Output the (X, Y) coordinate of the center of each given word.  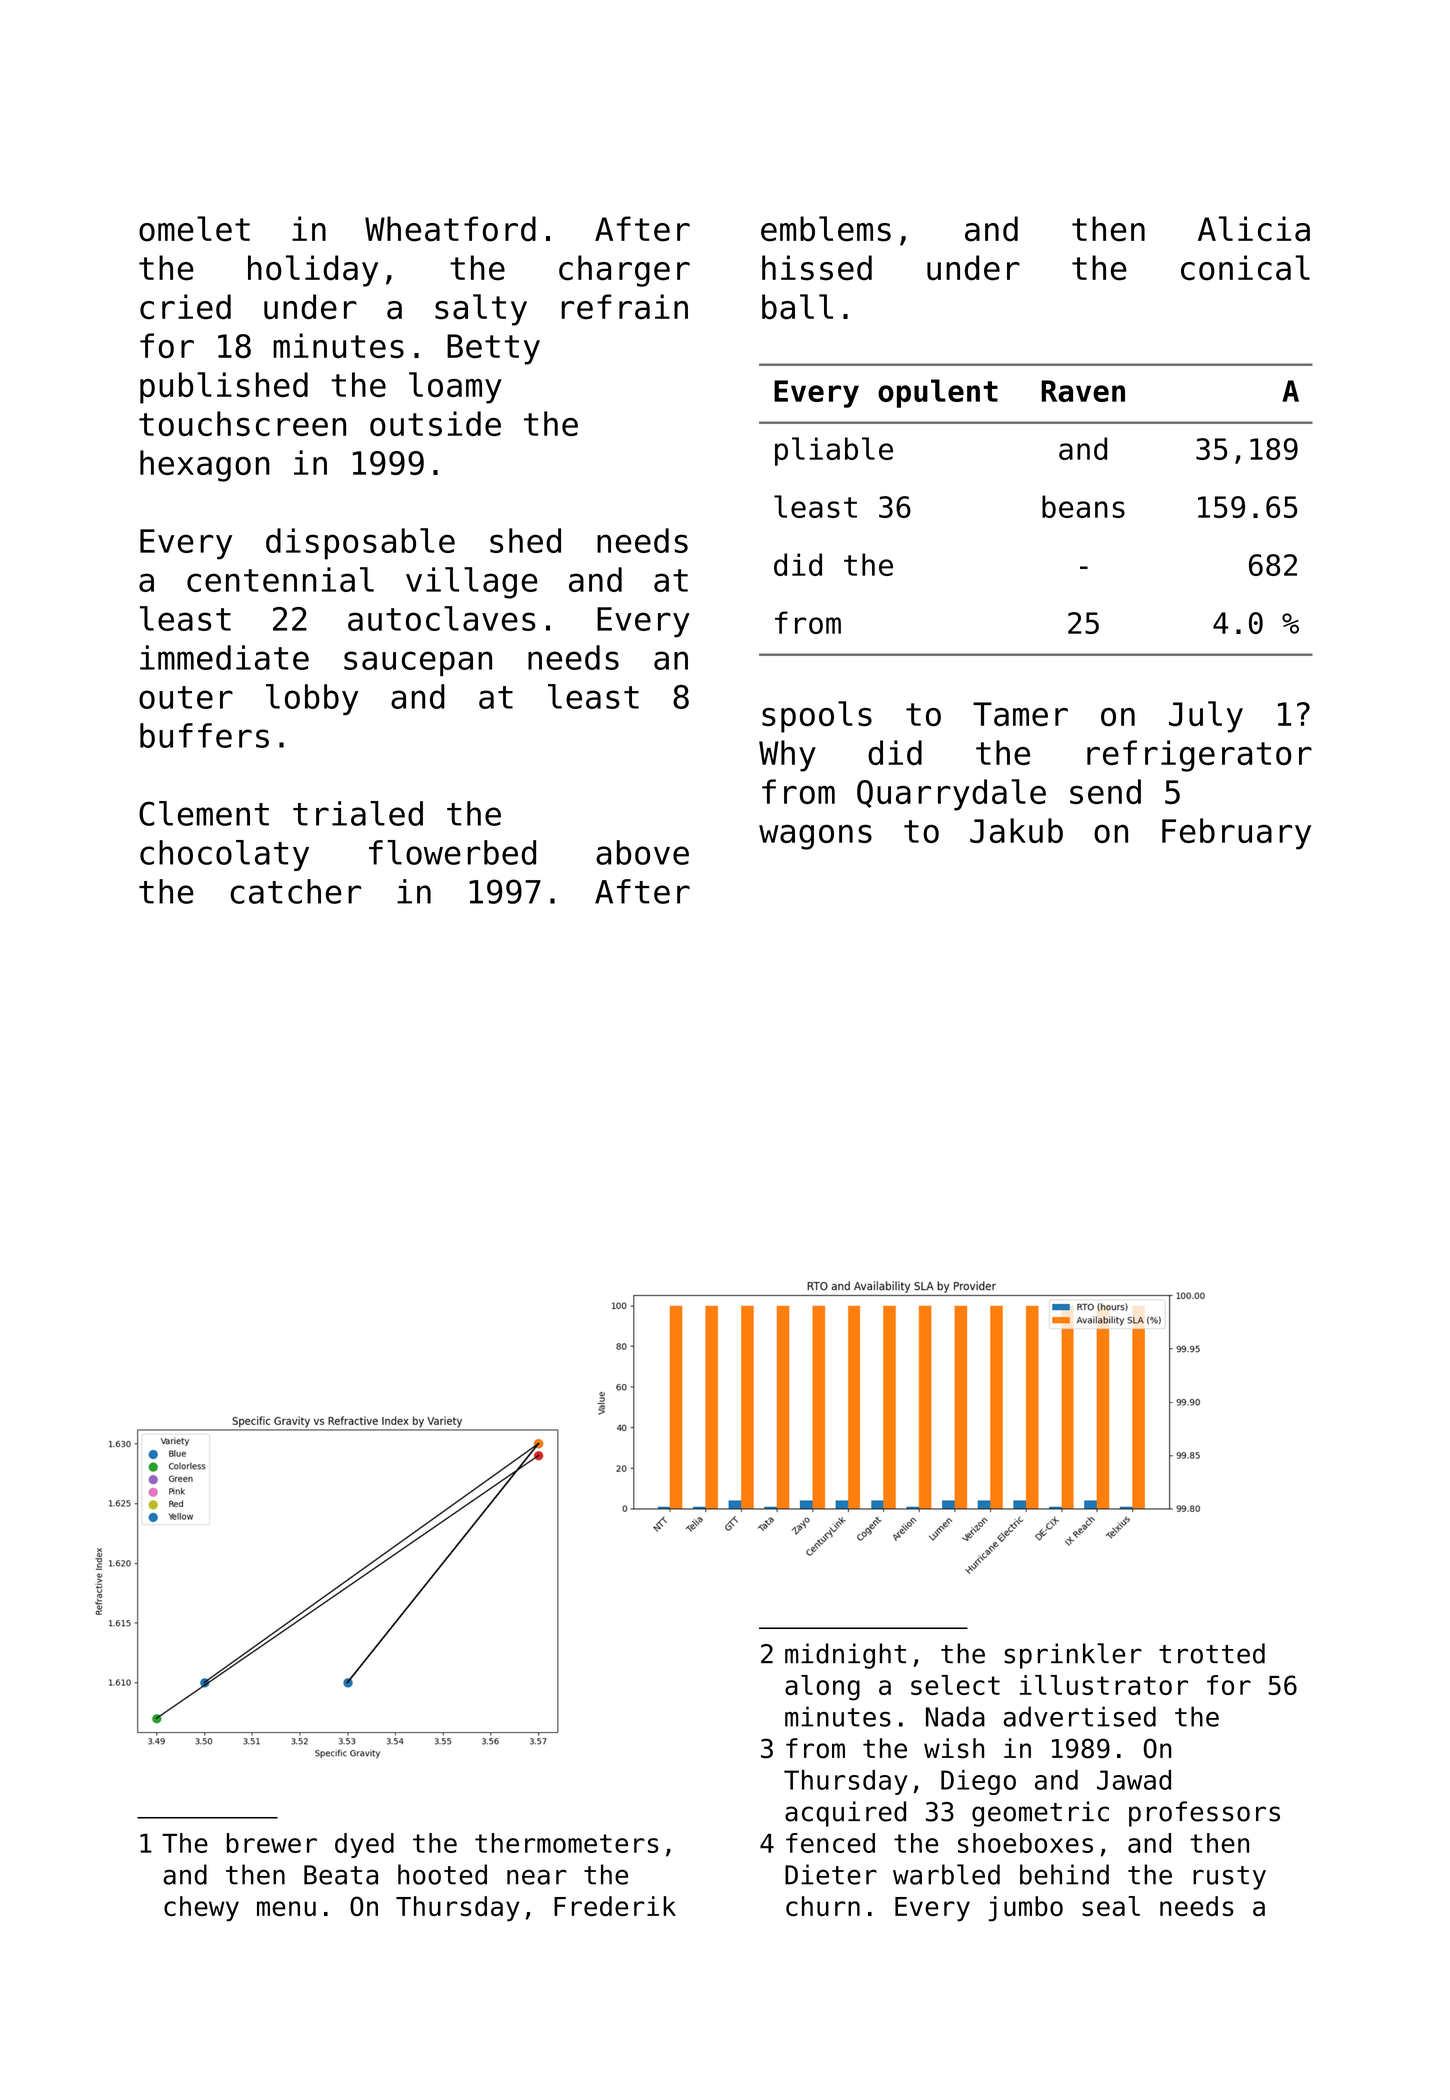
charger (624, 271)
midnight (845, 1656)
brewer (272, 1843)
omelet (194, 229)
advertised (1079, 1716)
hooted (442, 1874)
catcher (295, 891)
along (822, 1688)
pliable (834, 451)
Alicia (1254, 229)
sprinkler (1073, 1656)
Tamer (1020, 714)
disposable (360, 544)
